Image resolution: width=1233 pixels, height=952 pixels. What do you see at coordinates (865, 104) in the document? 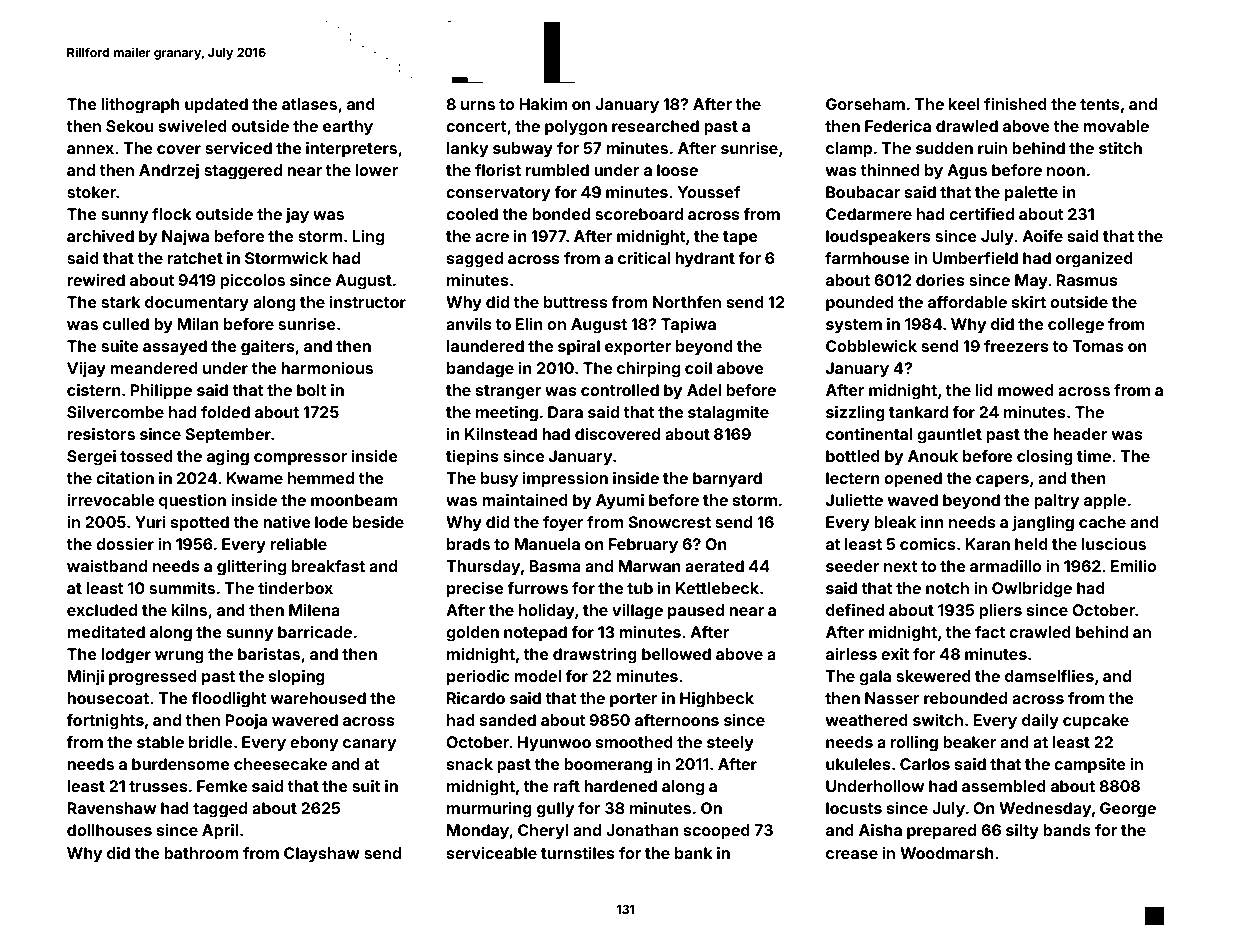
I see `Gorseham` at bounding box center [865, 104].
